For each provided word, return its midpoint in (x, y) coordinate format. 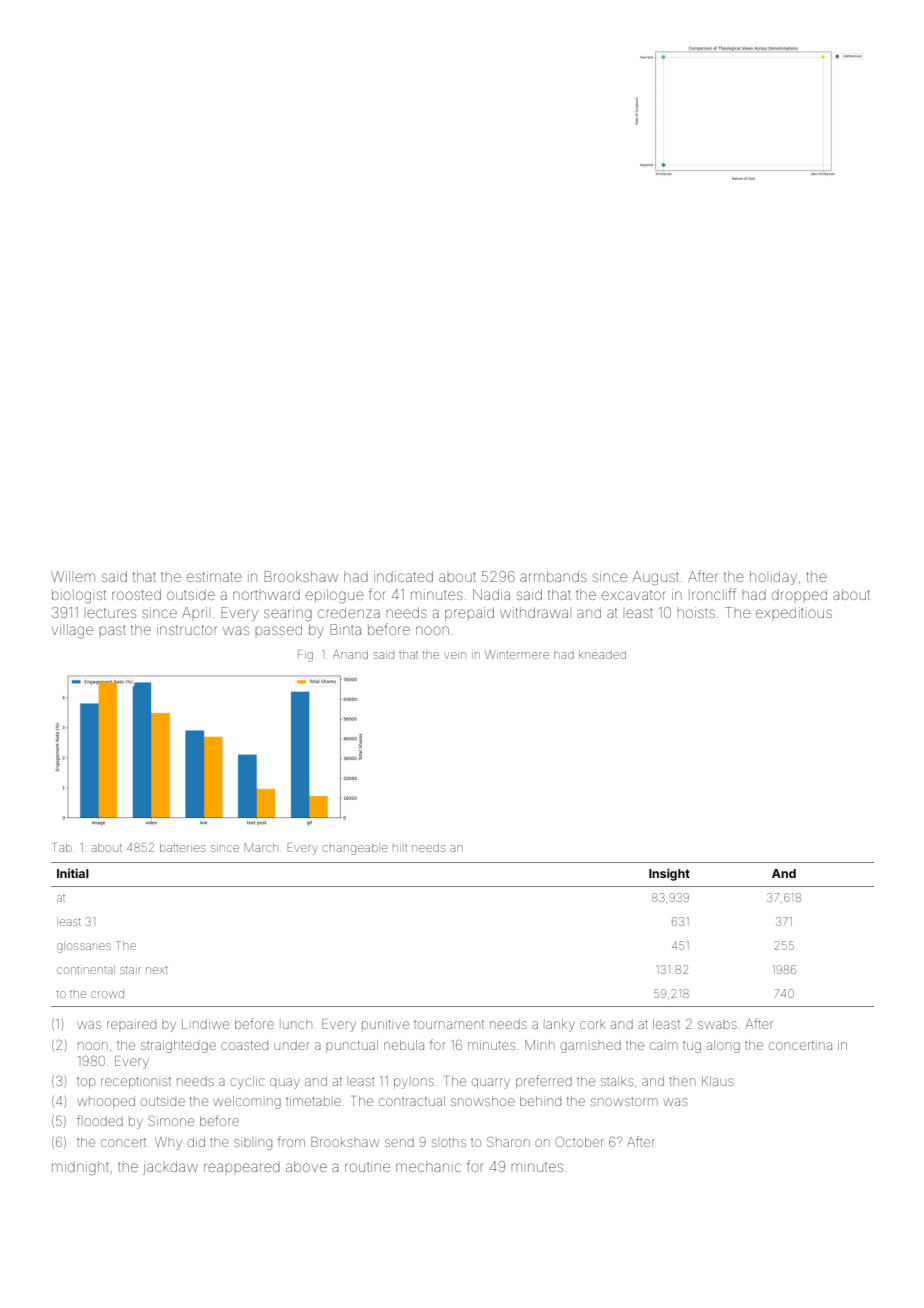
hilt (400, 848)
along (723, 1047)
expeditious (794, 612)
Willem (73, 576)
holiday (773, 578)
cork (592, 1025)
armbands (553, 576)
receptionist (136, 1083)
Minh (540, 1045)
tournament (449, 1024)
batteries (182, 847)
